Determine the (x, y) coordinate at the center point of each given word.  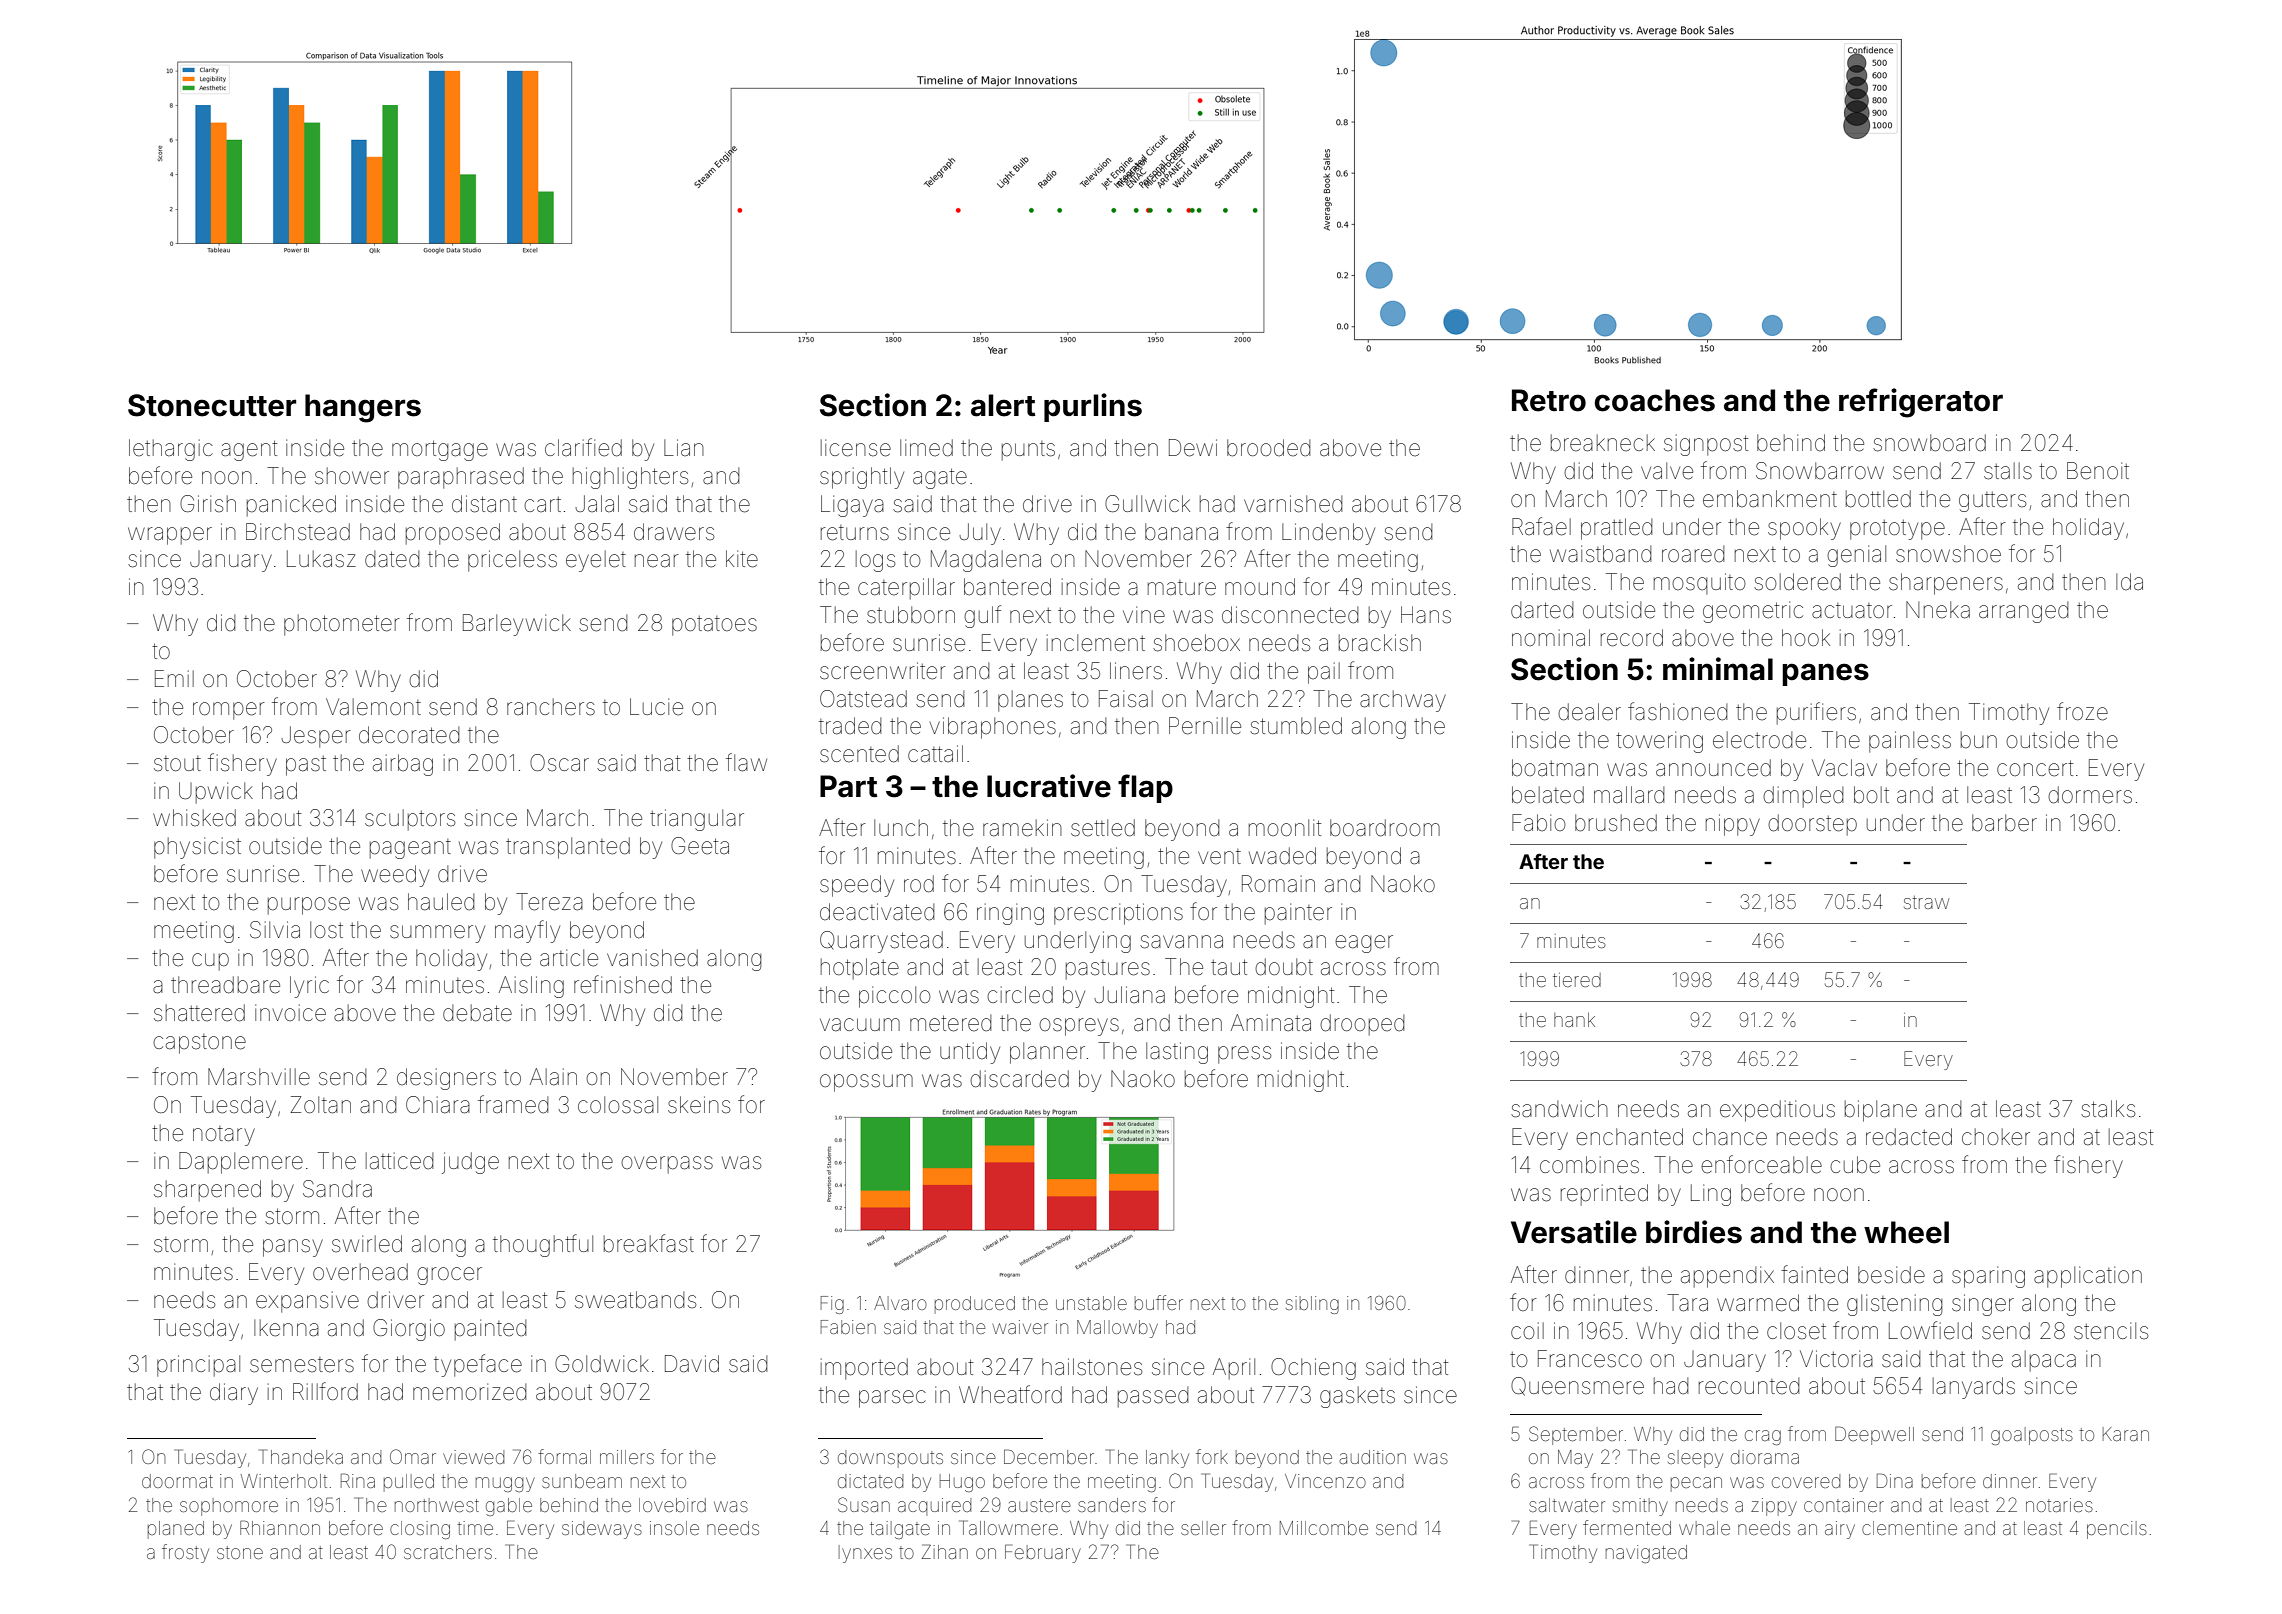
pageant (410, 849)
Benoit (2098, 471)
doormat (177, 1481)
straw (1926, 902)
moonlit (1285, 827)
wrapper (170, 536)
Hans (1426, 615)
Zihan (945, 1551)
